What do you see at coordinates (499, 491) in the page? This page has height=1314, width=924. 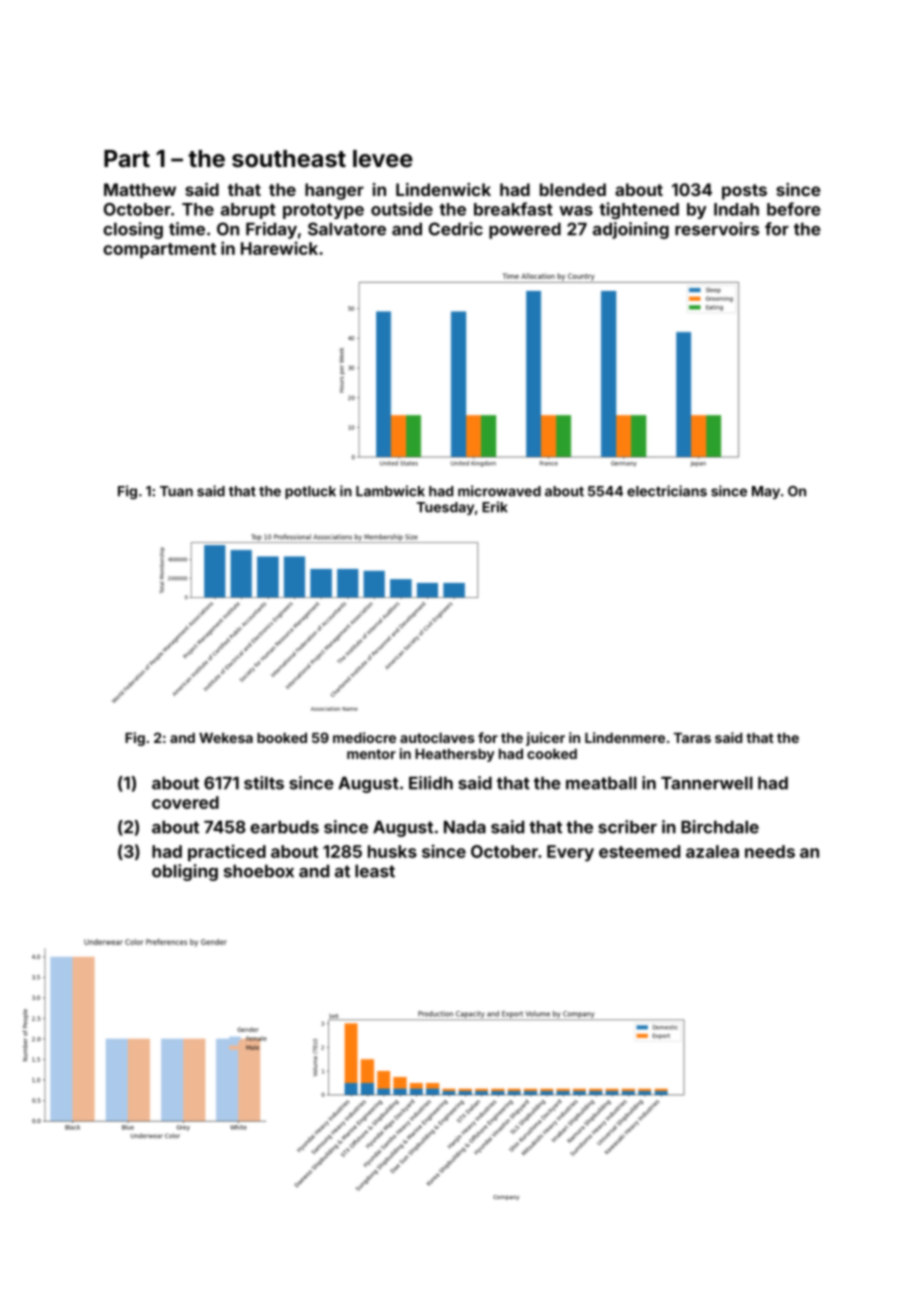 I see `microwaved` at bounding box center [499, 491].
